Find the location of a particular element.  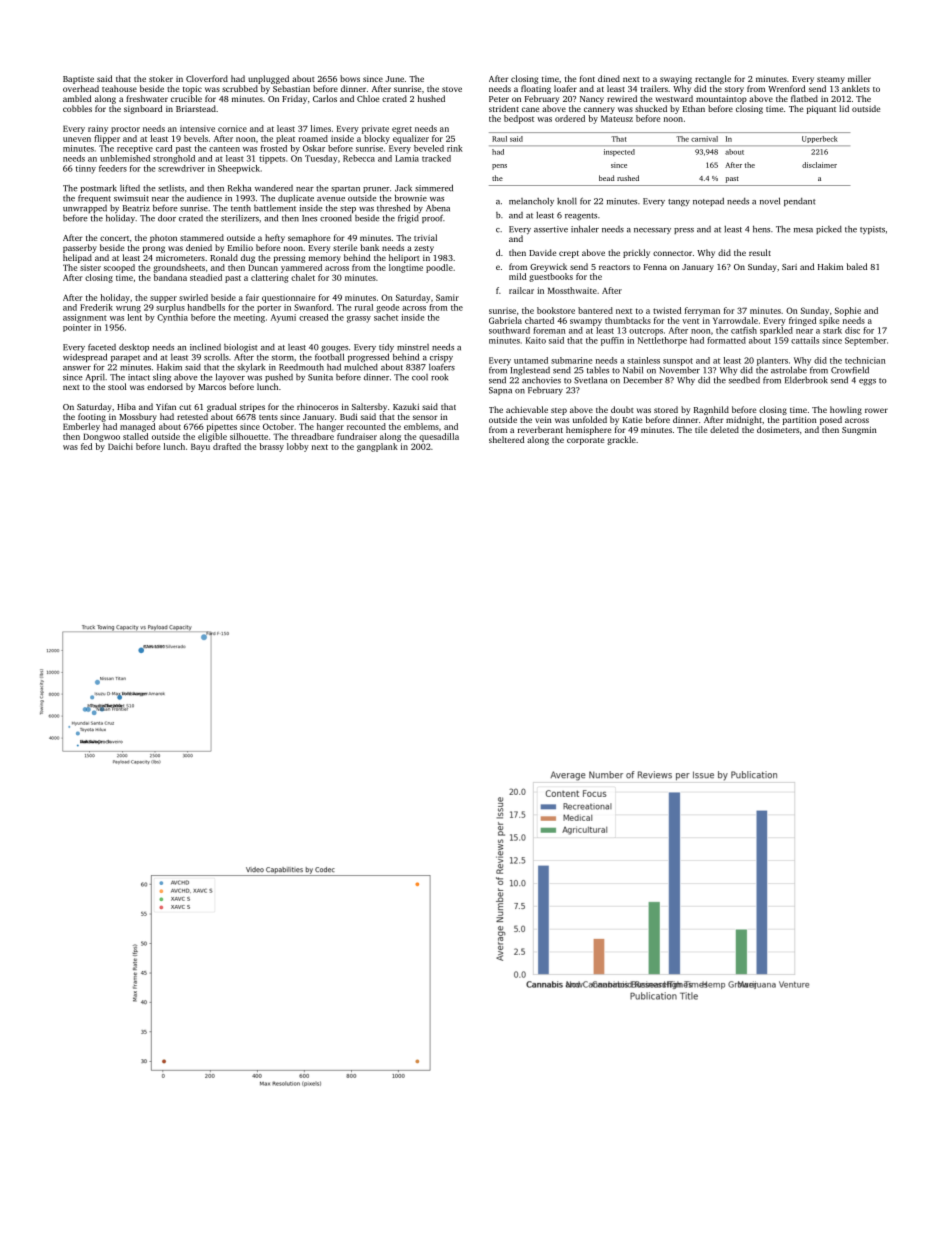

hefty is located at coordinates (275, 238).
